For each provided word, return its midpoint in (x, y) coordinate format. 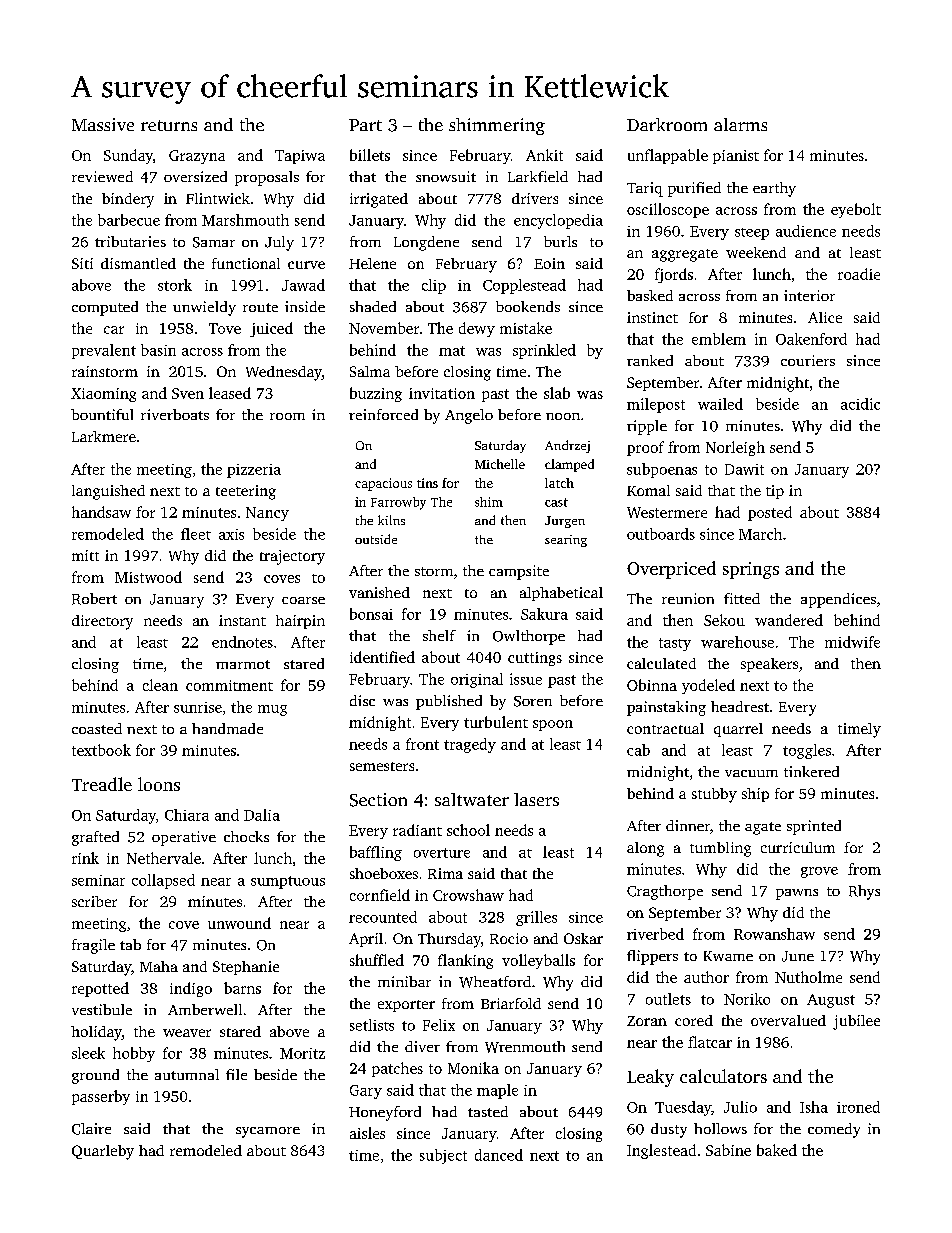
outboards (661, 534)
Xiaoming (103, 395)
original (477, 680)
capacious (383, 484)
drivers (535, 198)
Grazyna (197, 157)
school (468, 830)
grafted (95, 838)
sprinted (814, 827)
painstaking (666, 708)
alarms (740, 124)
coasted (97, 728)
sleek (88, 1053)
